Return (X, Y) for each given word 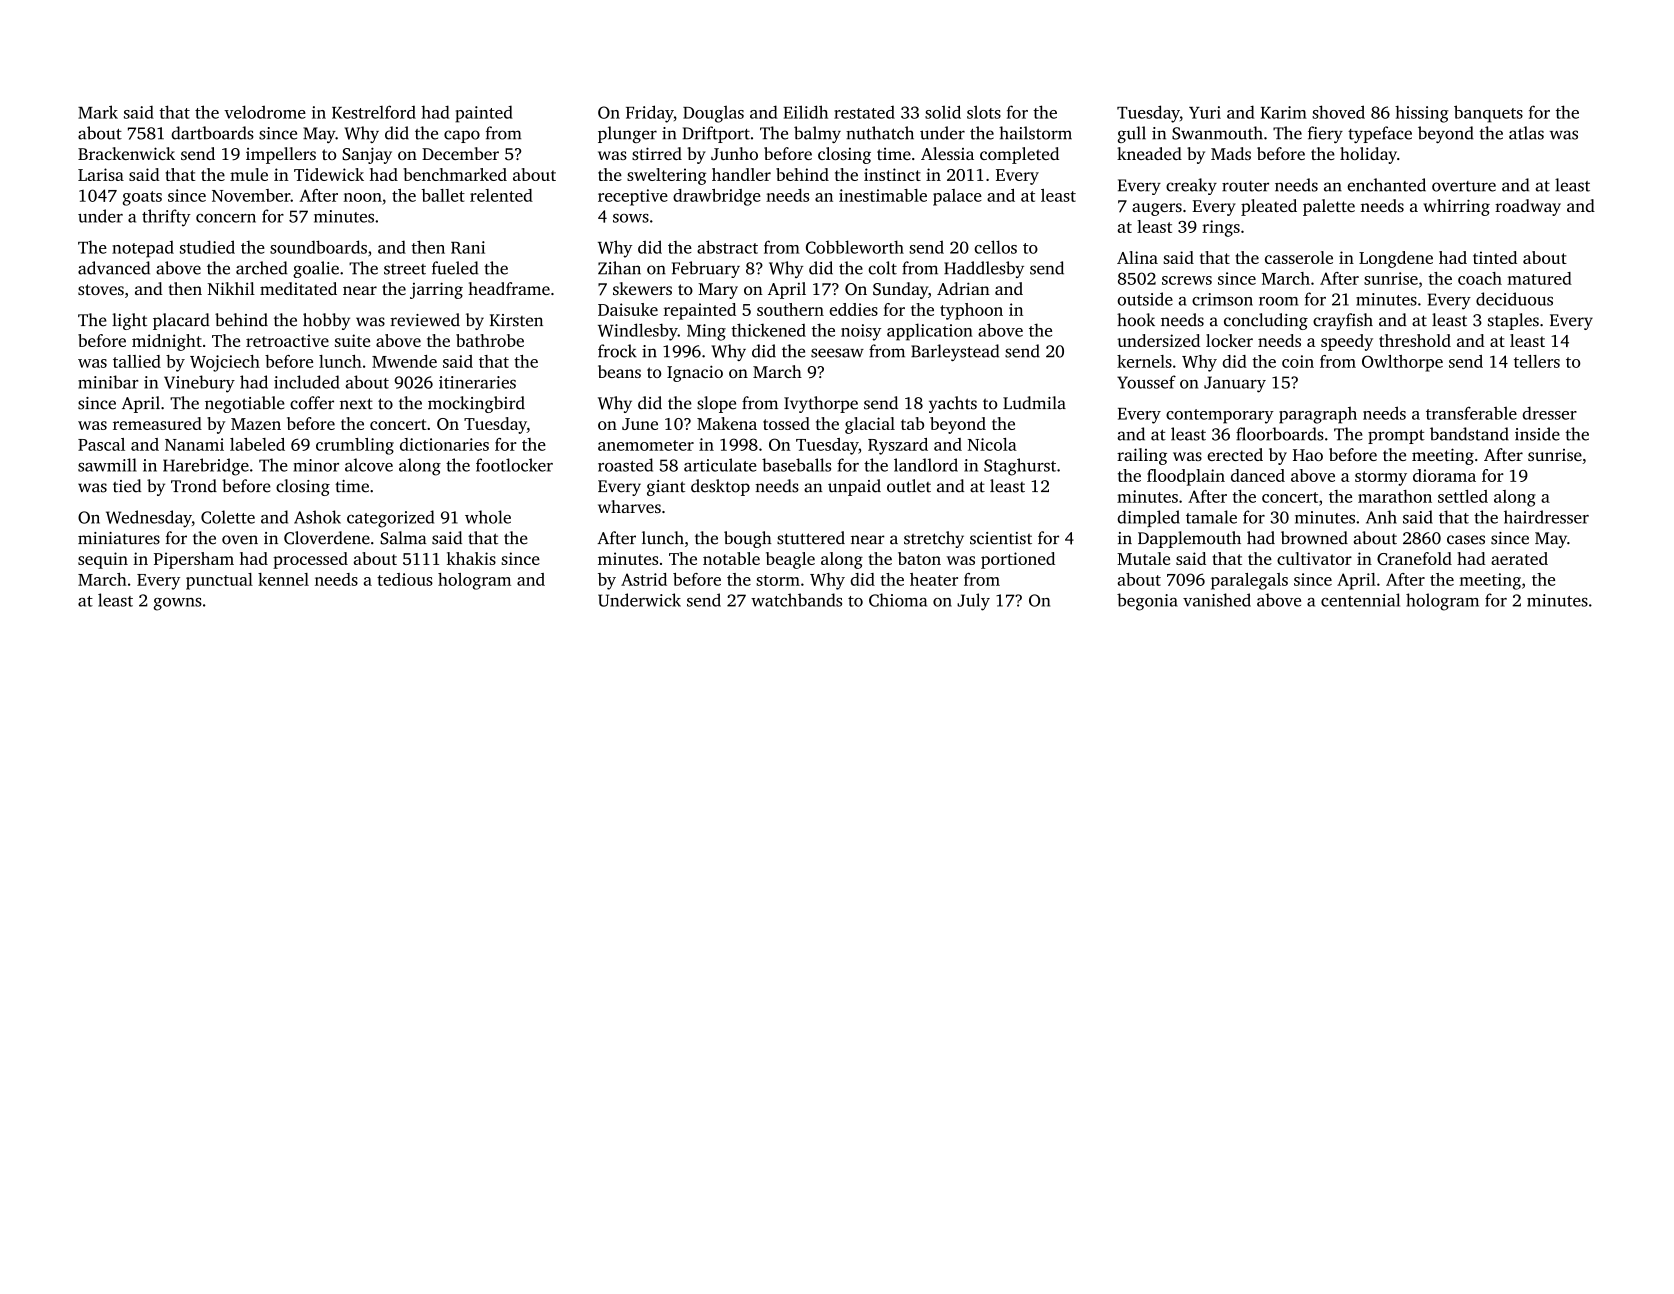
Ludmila (1034, 403)
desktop (720, 487)
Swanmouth (1217, 133)
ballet (443, 195)
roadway (1528, 207)
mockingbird (476, 404)
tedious (405, 579)
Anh (1381, 517)
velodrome (265, 112)
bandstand (1469, 434)
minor (316, 465)
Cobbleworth (855, 247)
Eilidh (806, 112)
